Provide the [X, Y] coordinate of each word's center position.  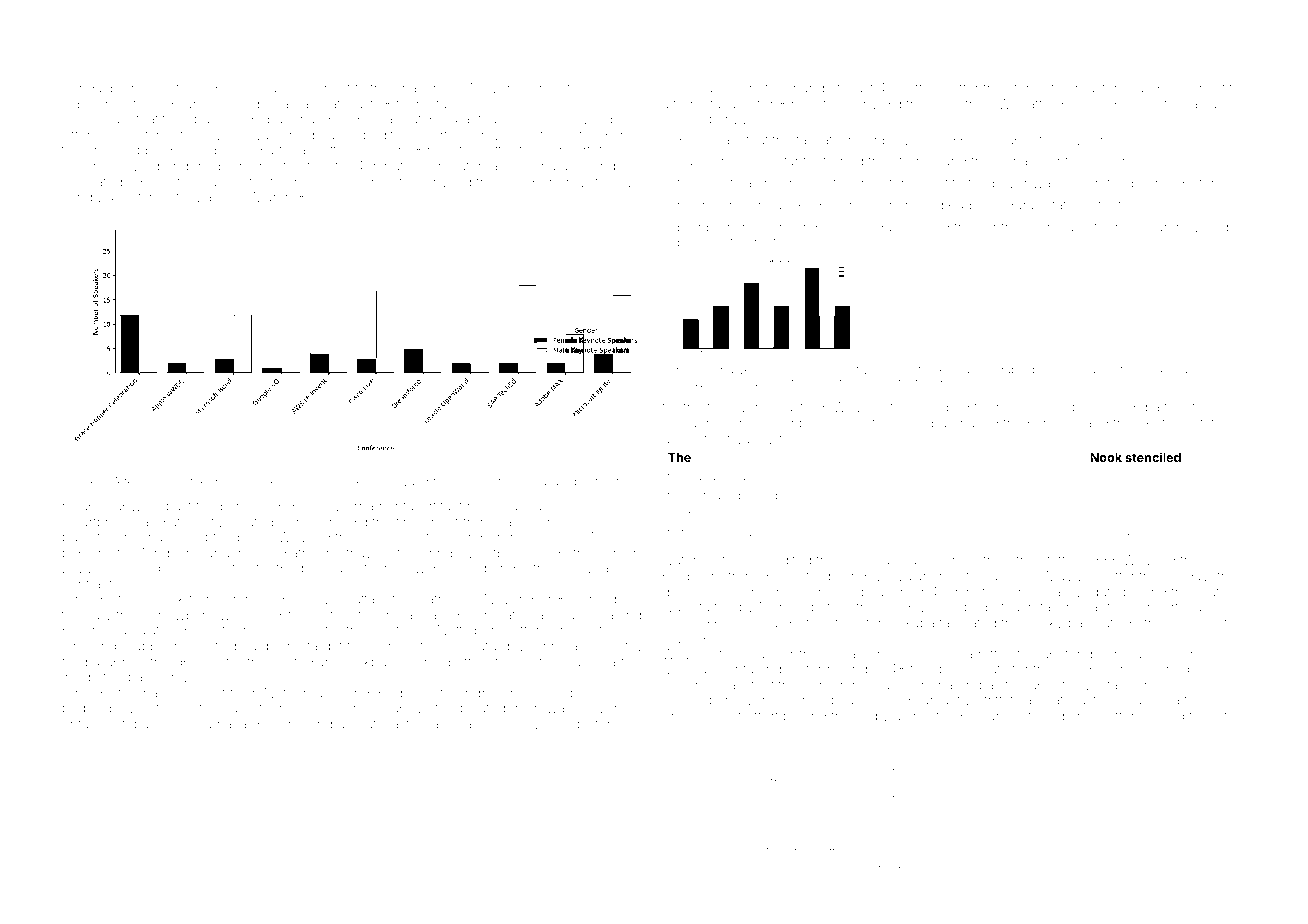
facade [731, 103]
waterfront [694, 559]
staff [1053, 559]
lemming [90, 648]
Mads [210, 197]
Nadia [1198, 104]
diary [225, 483]
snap [410, 90]
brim [234, 506]
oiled [934, 227]
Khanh [730, 382]
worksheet [892, 369]
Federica [690, 684]
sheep [520, 183]
